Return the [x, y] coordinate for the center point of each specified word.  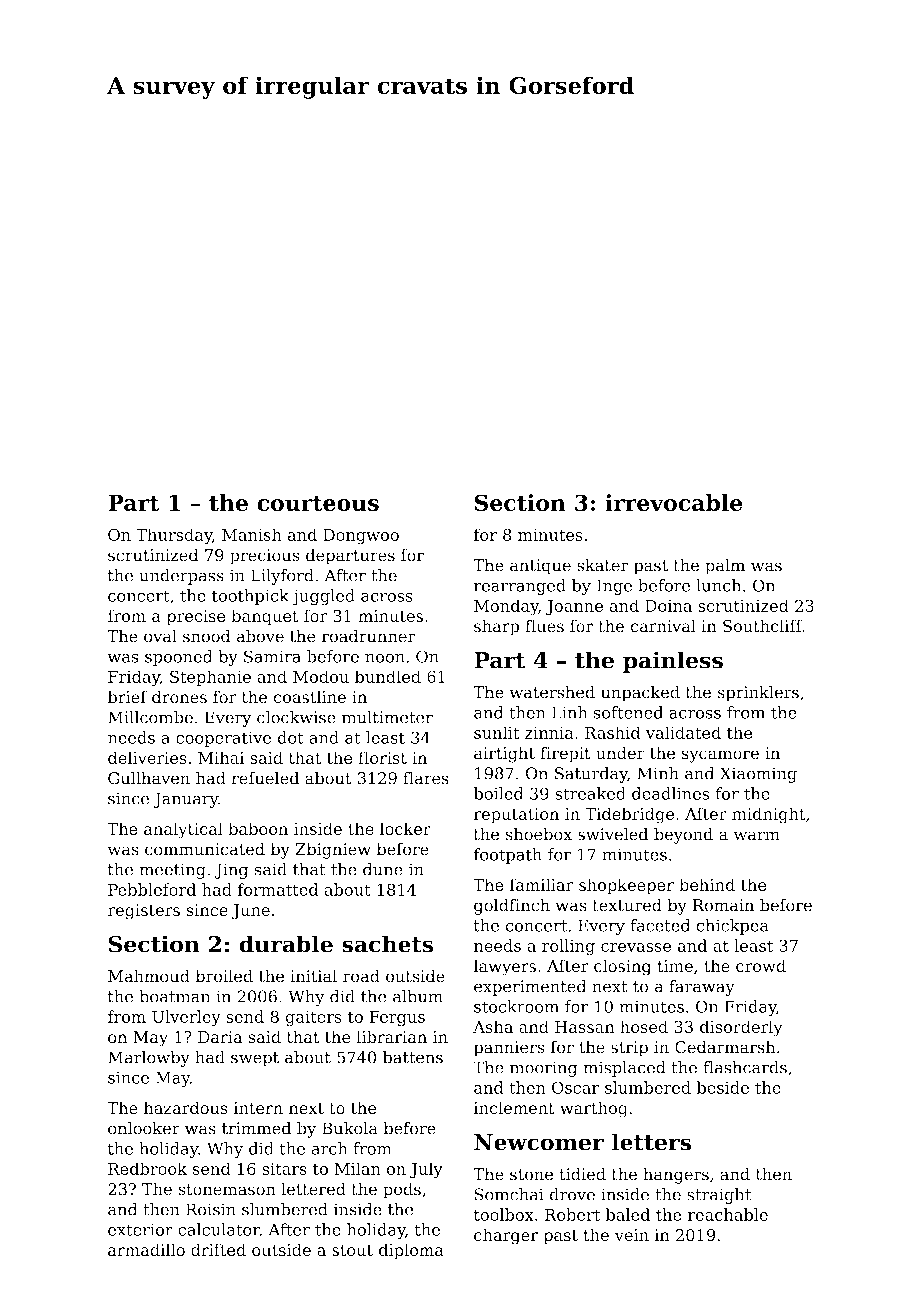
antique [540, 567]
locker [405, 828]
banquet [265, 617]
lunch [718, 585]
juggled [323, 597]
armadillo [146, 1249]
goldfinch [512, 906]
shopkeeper [626, 886]
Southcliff [762, 626]
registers [144, 912]
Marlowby [149, 1059]
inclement [514, 1107]
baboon [258, 828]
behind [707, 884]
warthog [594, 1109]
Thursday [174, 536]
